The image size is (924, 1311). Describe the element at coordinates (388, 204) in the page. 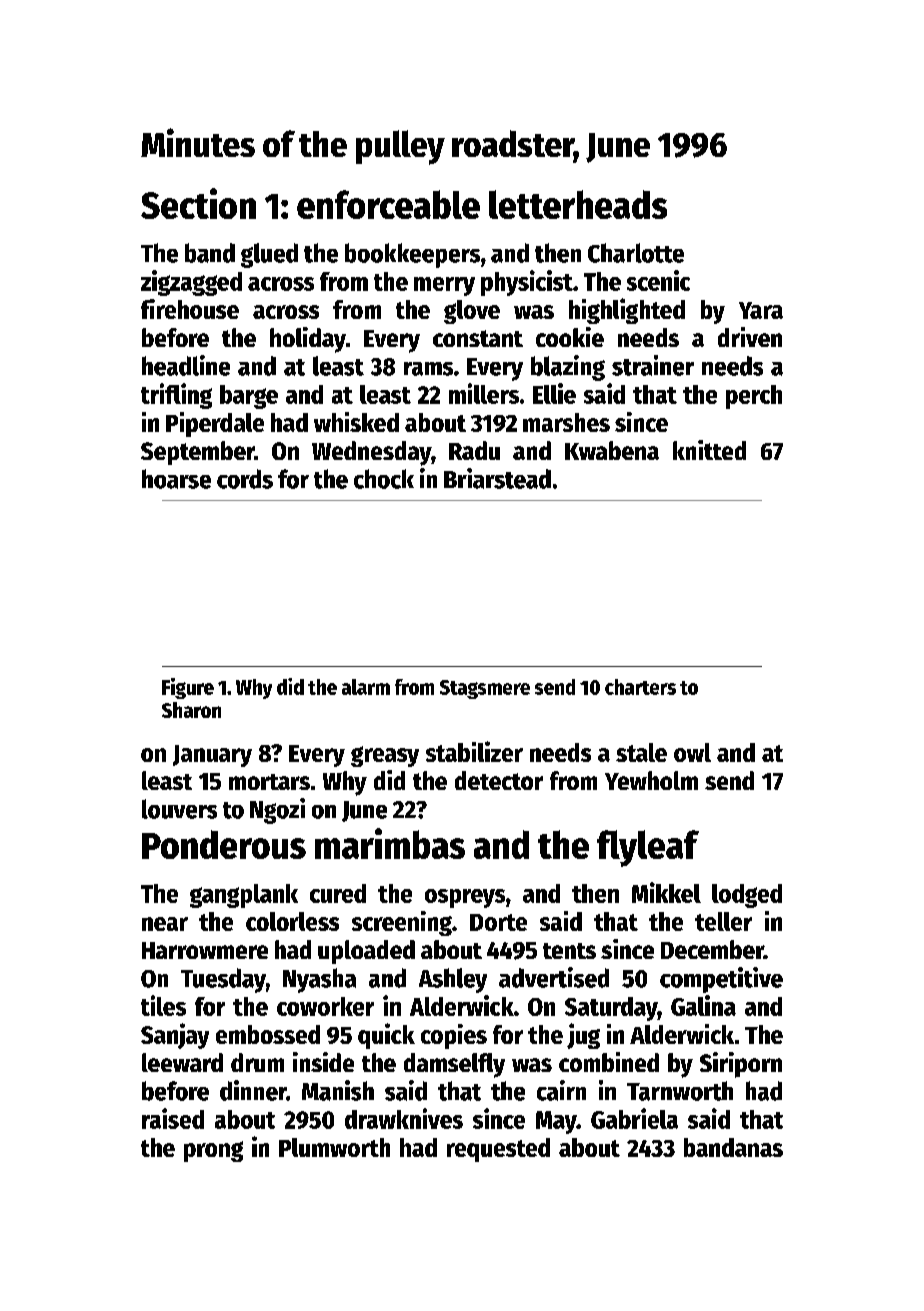

I see `enforceable` at that location.
